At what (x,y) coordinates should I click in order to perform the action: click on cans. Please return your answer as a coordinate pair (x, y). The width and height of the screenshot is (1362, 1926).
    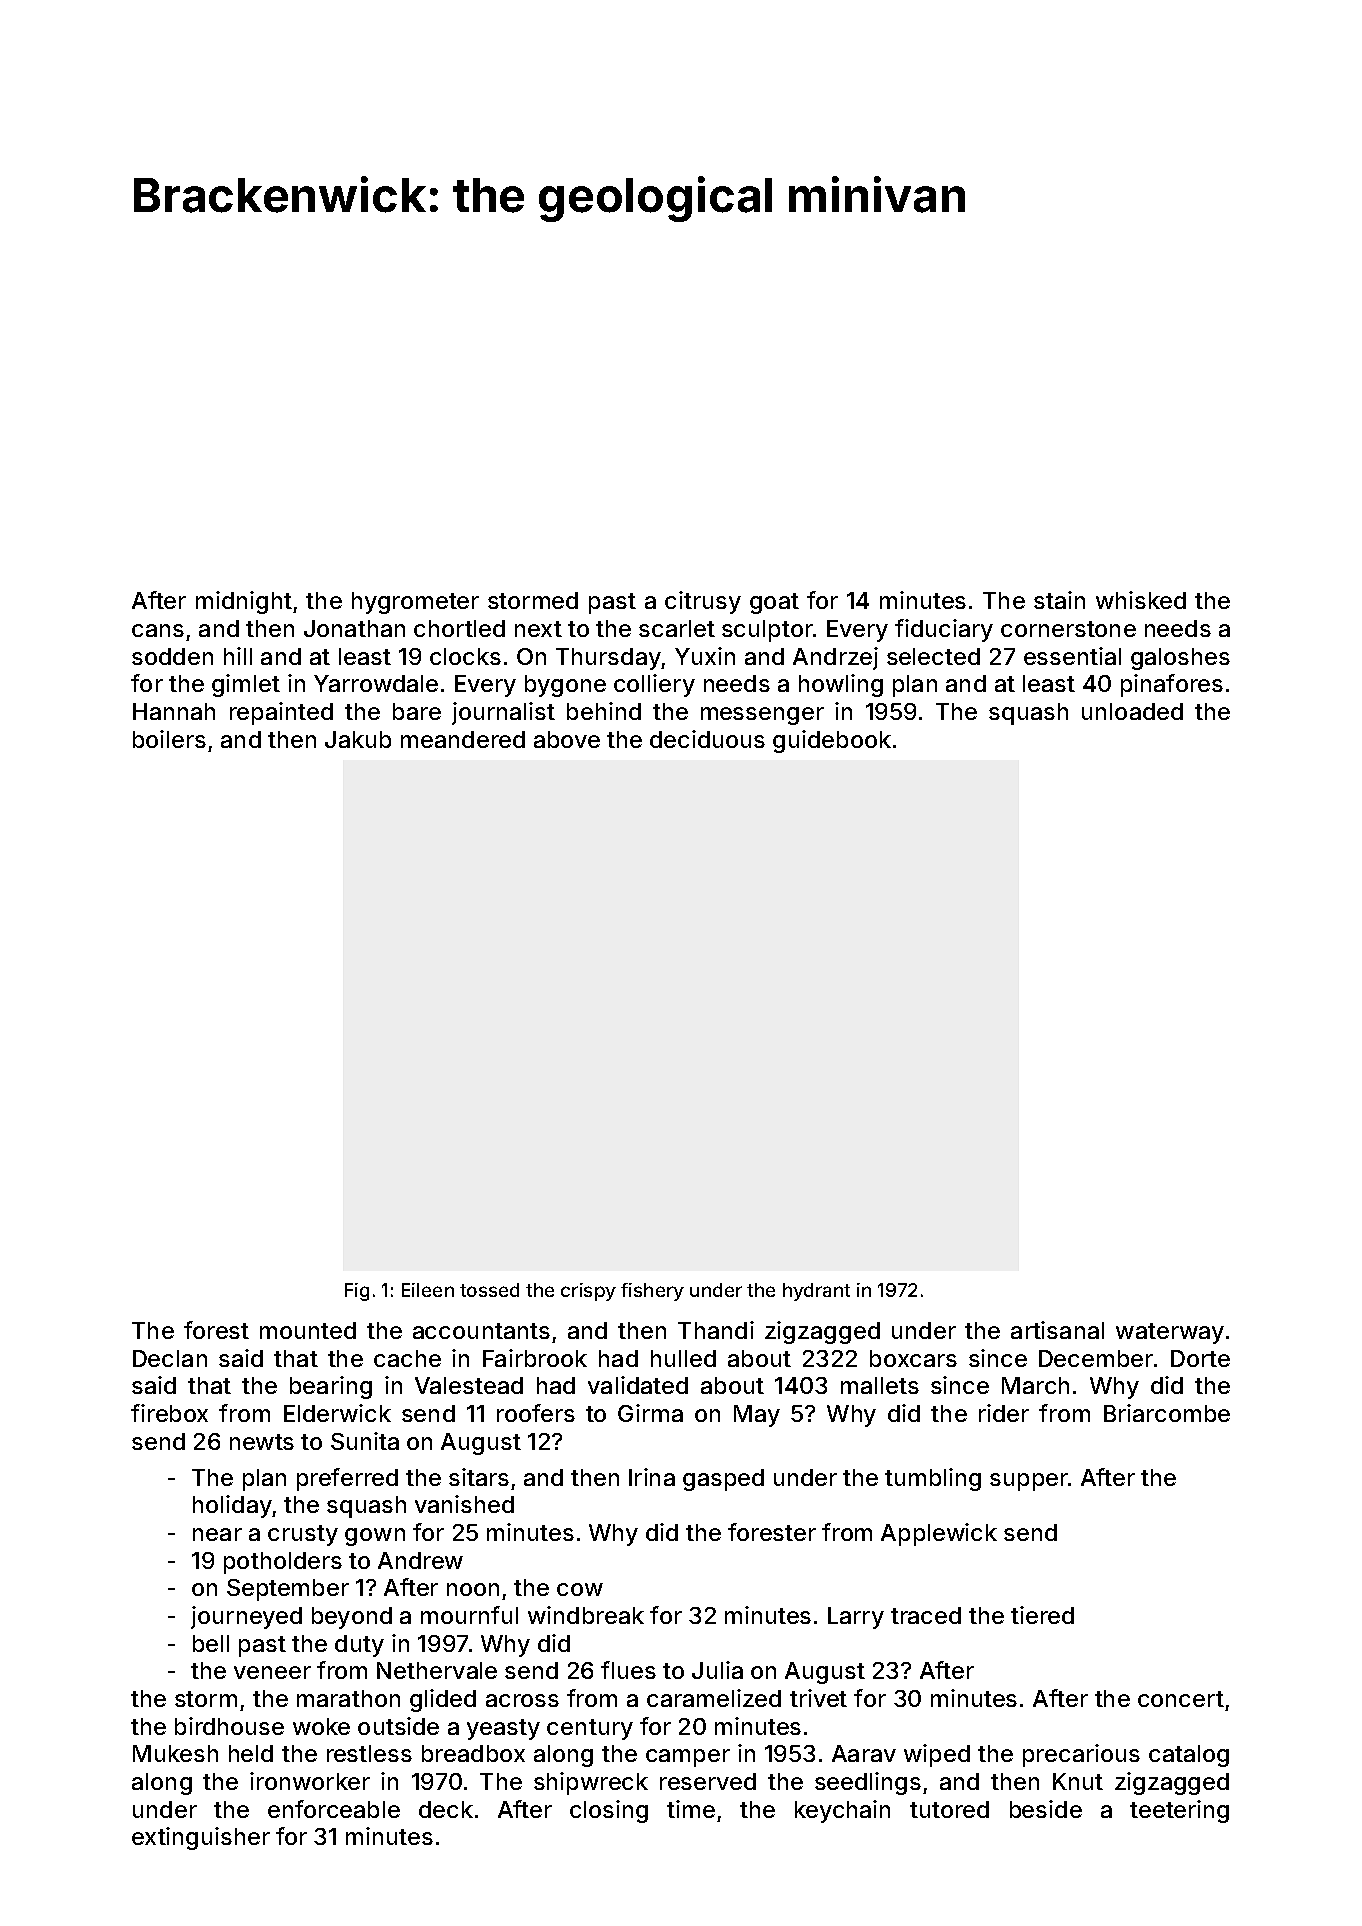
    Looking at the image, I should click on (158, 630).
